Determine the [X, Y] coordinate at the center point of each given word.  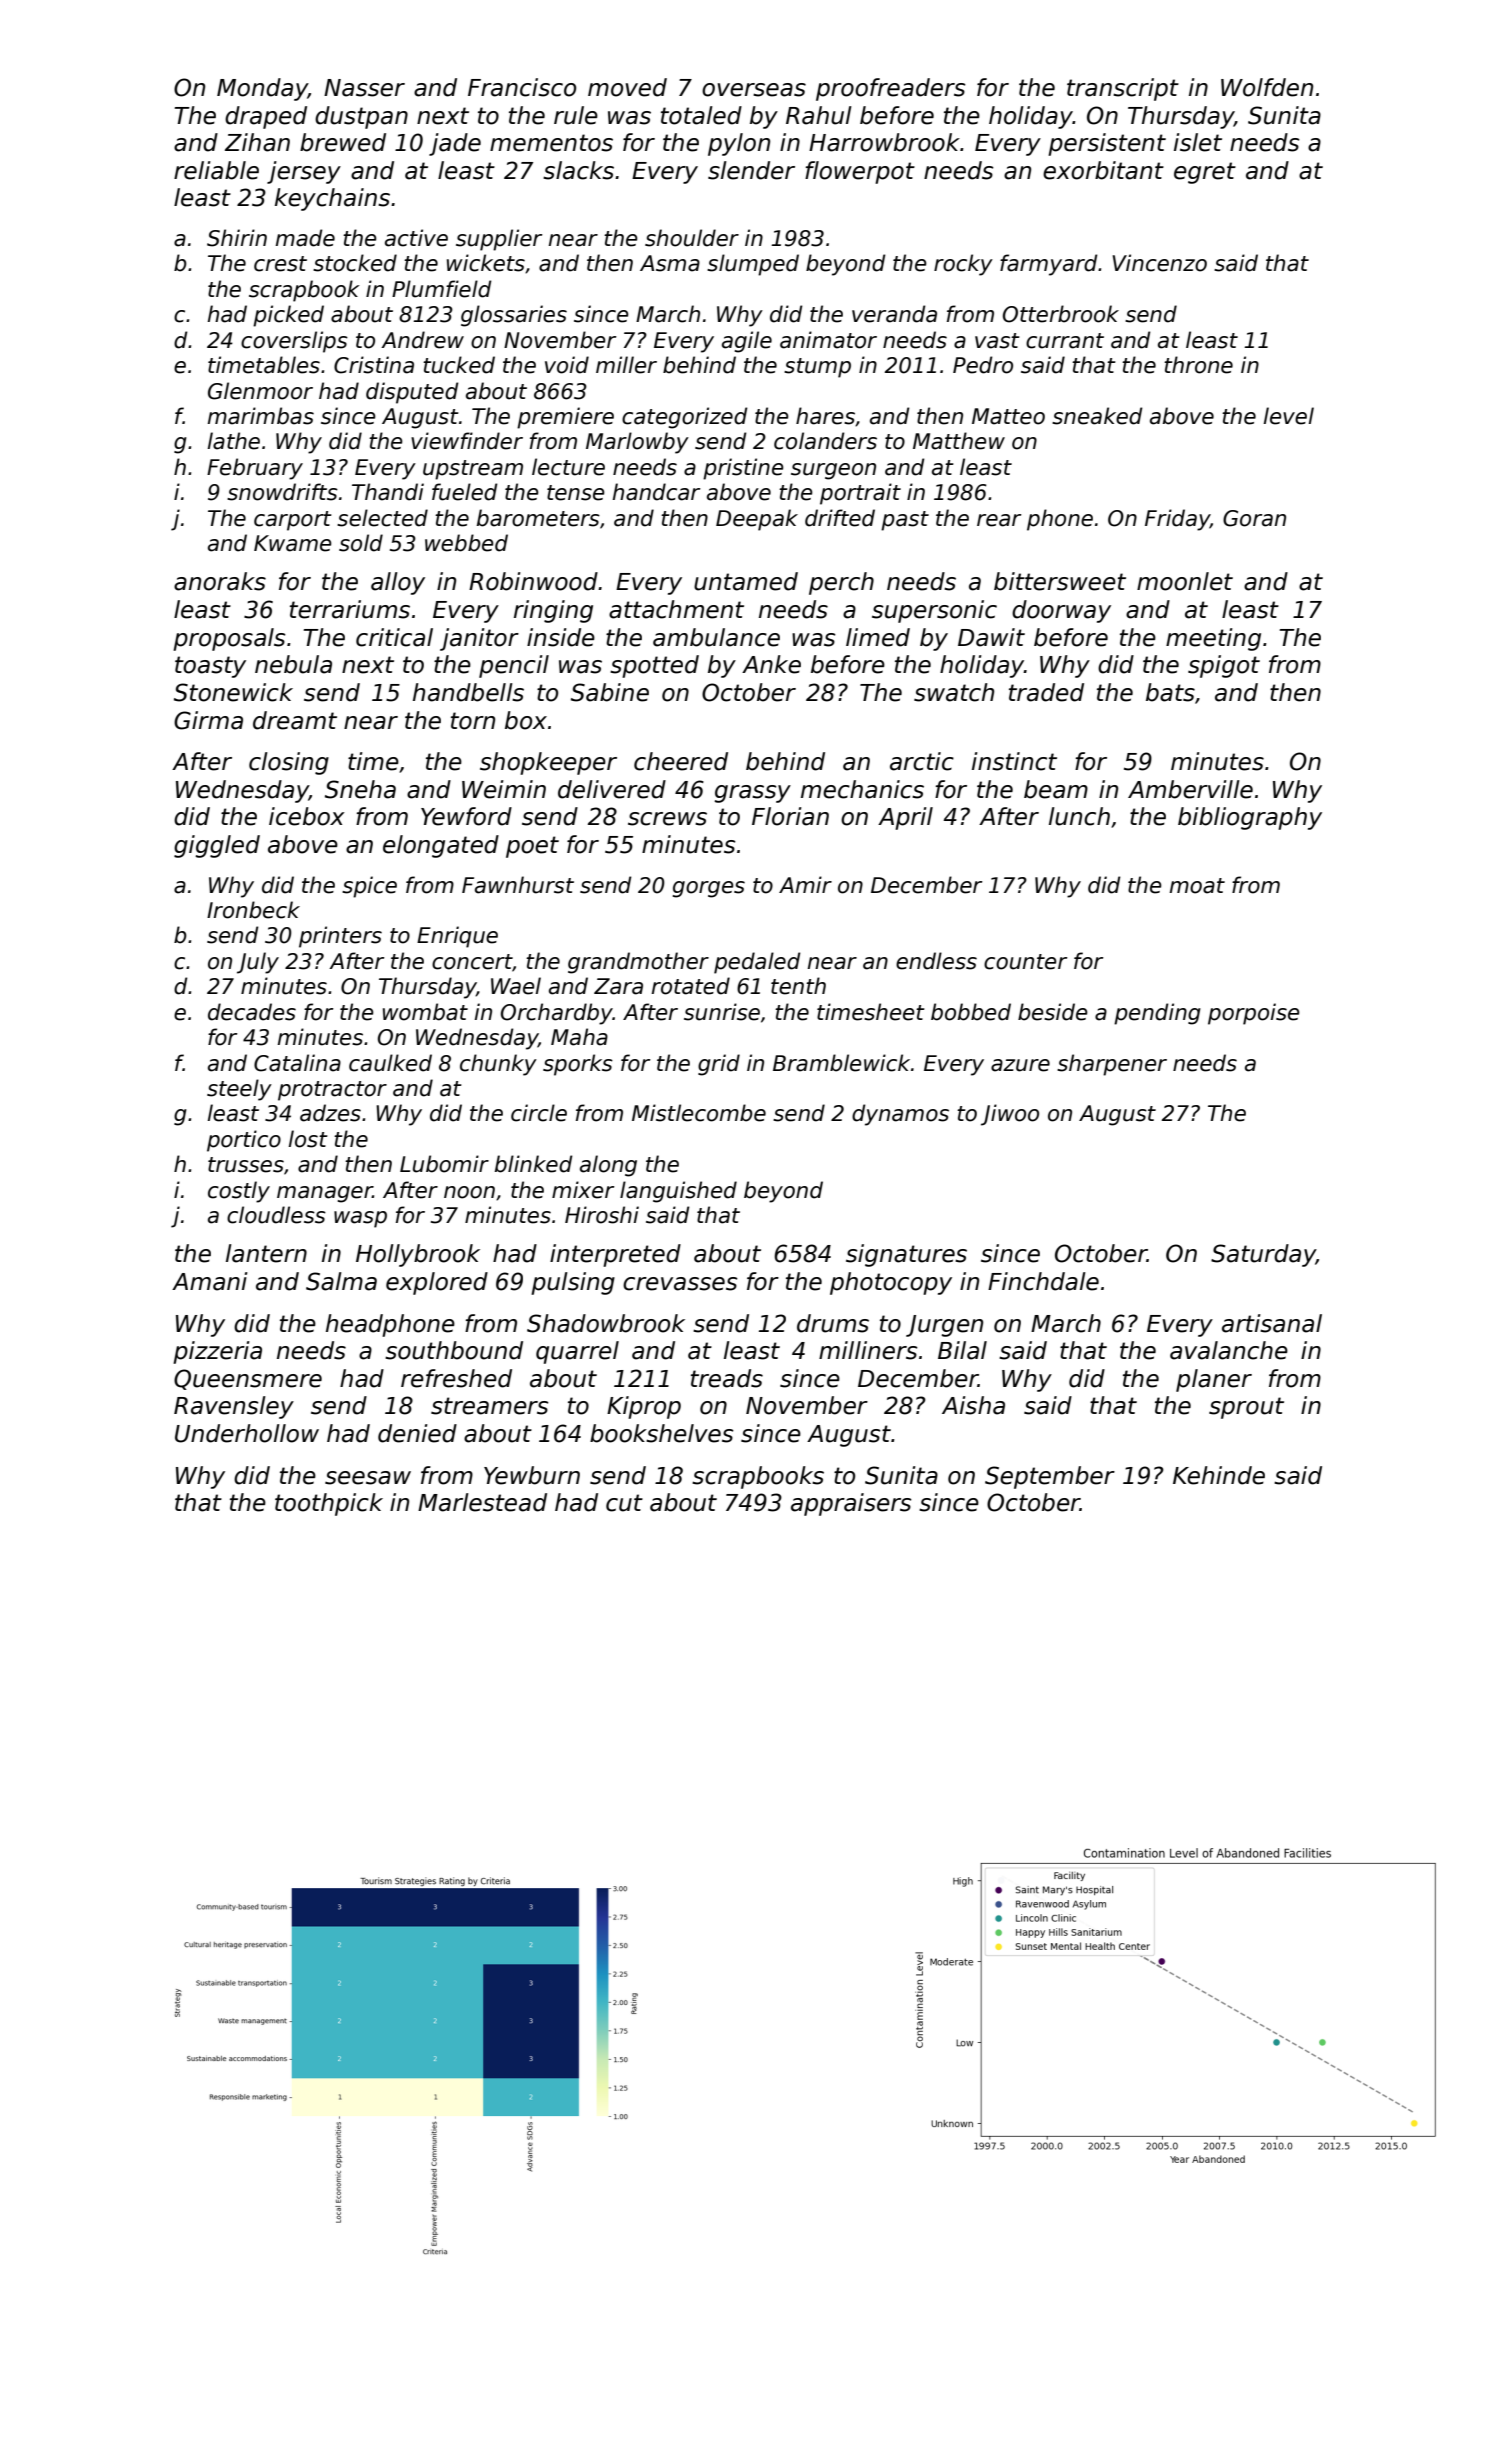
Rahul [819, 115]
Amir [805, 884]
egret [1205, 173]
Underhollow [247, 1433]
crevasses [680, 1284]
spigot [1224, 666]
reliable [216, 170]
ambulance [716, 637]
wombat [425, 1012]
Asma [670, 263]
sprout [1246, 1408]
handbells [468, 692]
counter [1025, 962]
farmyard [1049, 265]
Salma [341, 1281]
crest [280, 264]
